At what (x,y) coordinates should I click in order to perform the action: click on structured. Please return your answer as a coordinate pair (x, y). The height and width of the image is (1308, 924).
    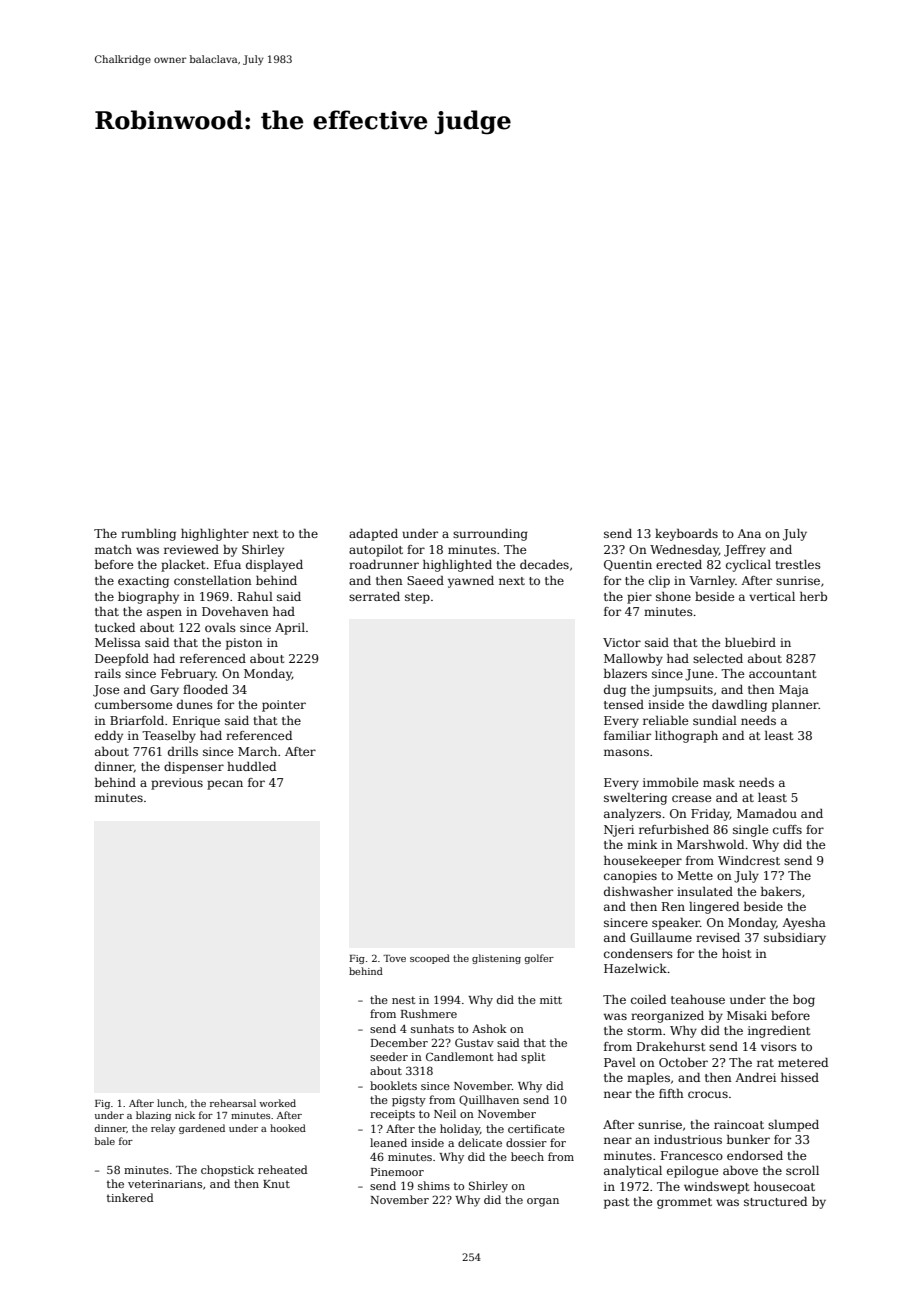
    Looking at the image, I should click on (775, 1201).
